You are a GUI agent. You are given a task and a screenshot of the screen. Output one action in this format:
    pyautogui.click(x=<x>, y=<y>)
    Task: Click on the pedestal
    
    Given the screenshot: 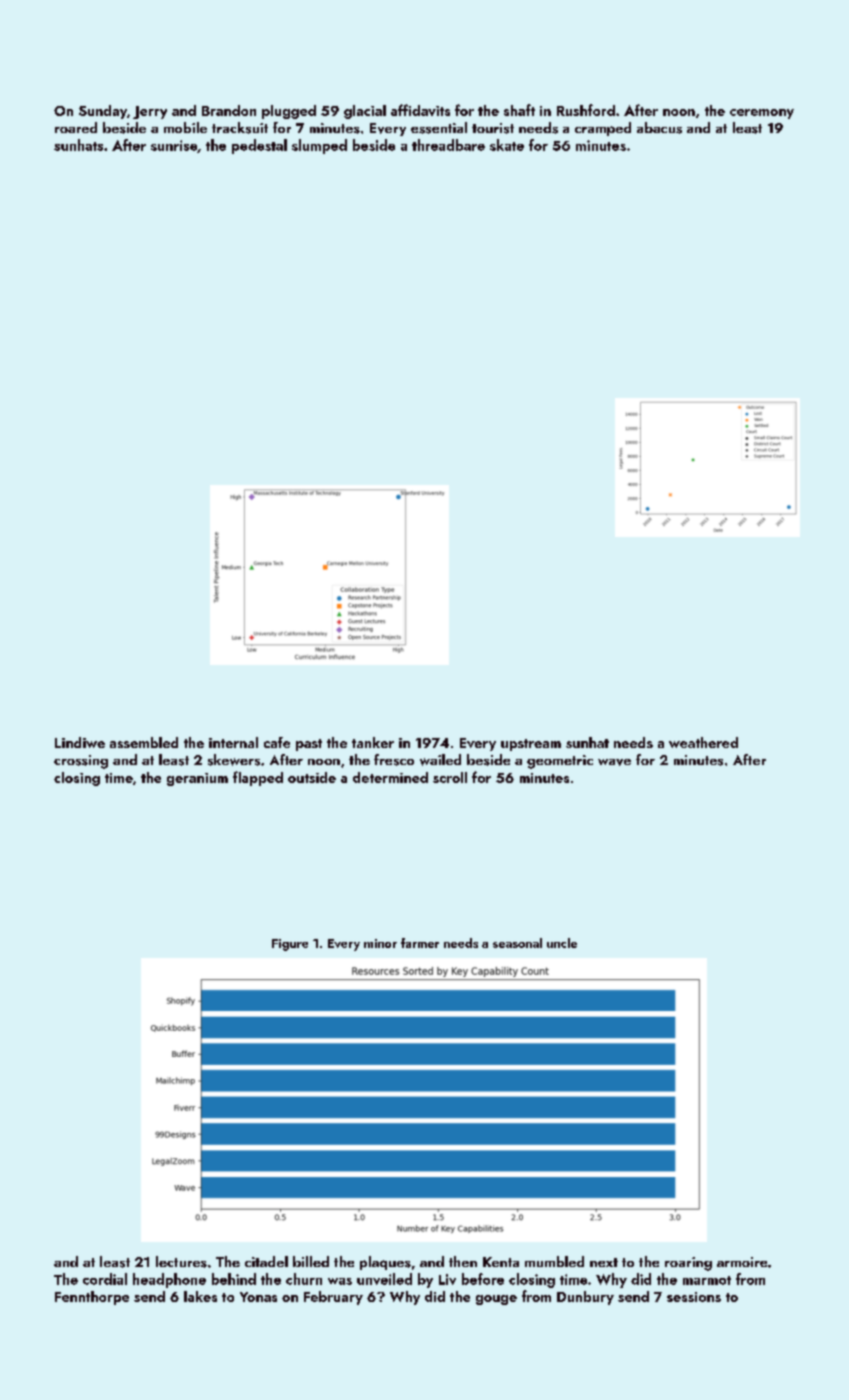 What is the action you would take?
    pyautogui.click(x=259, y=146)
